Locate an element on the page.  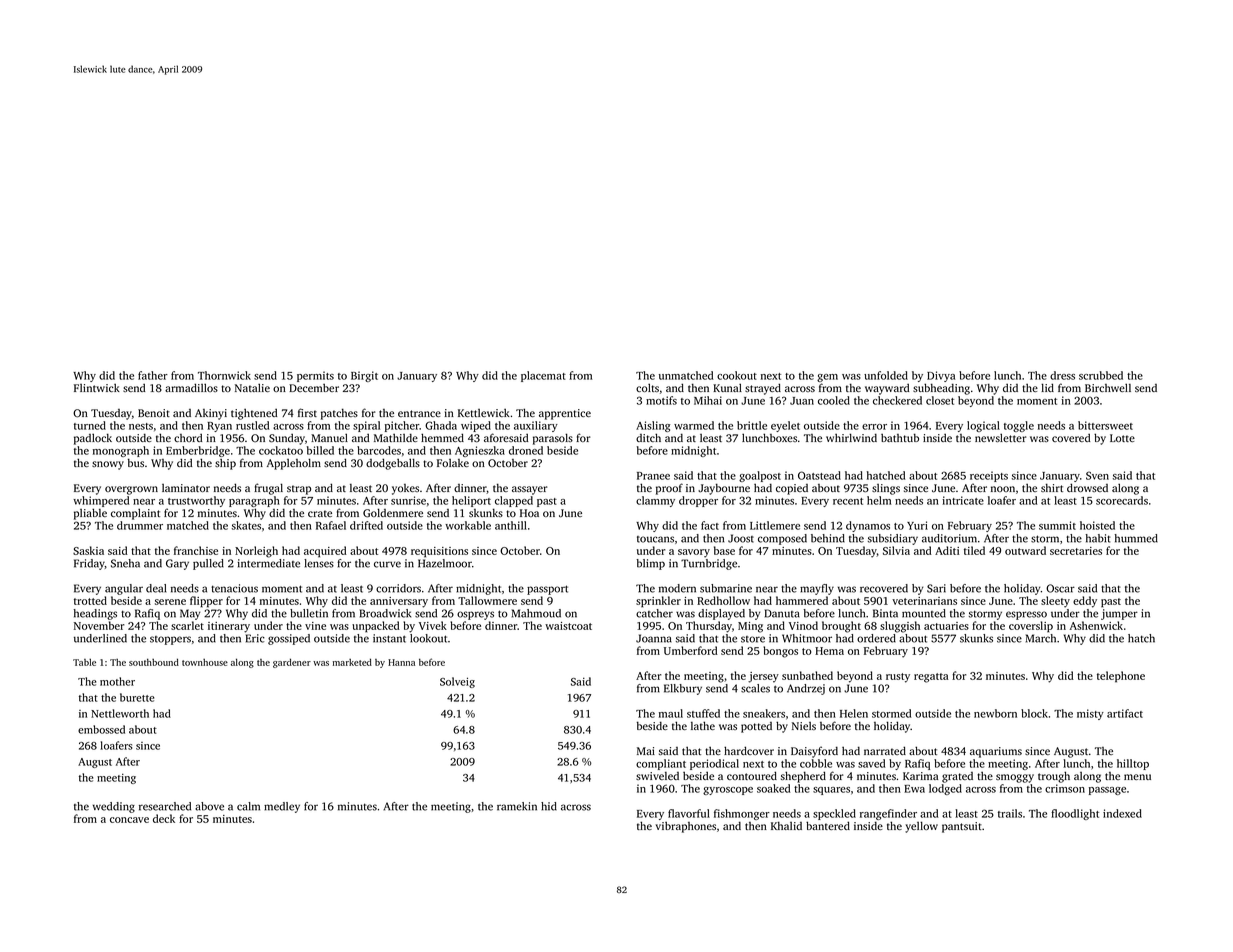
pantsuit is located at coordinates (962, 827).
